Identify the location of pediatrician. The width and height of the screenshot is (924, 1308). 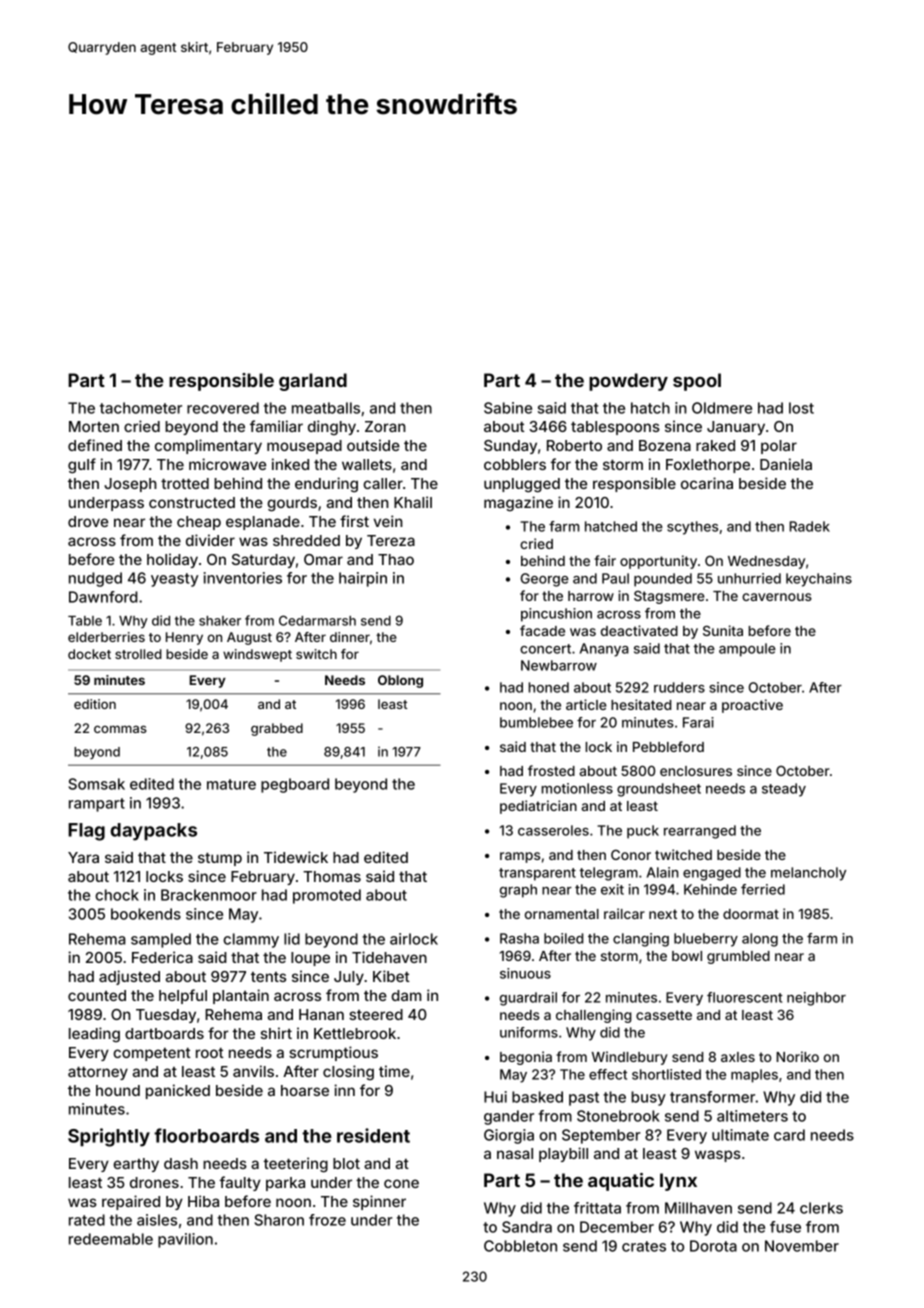
(538, 807).
